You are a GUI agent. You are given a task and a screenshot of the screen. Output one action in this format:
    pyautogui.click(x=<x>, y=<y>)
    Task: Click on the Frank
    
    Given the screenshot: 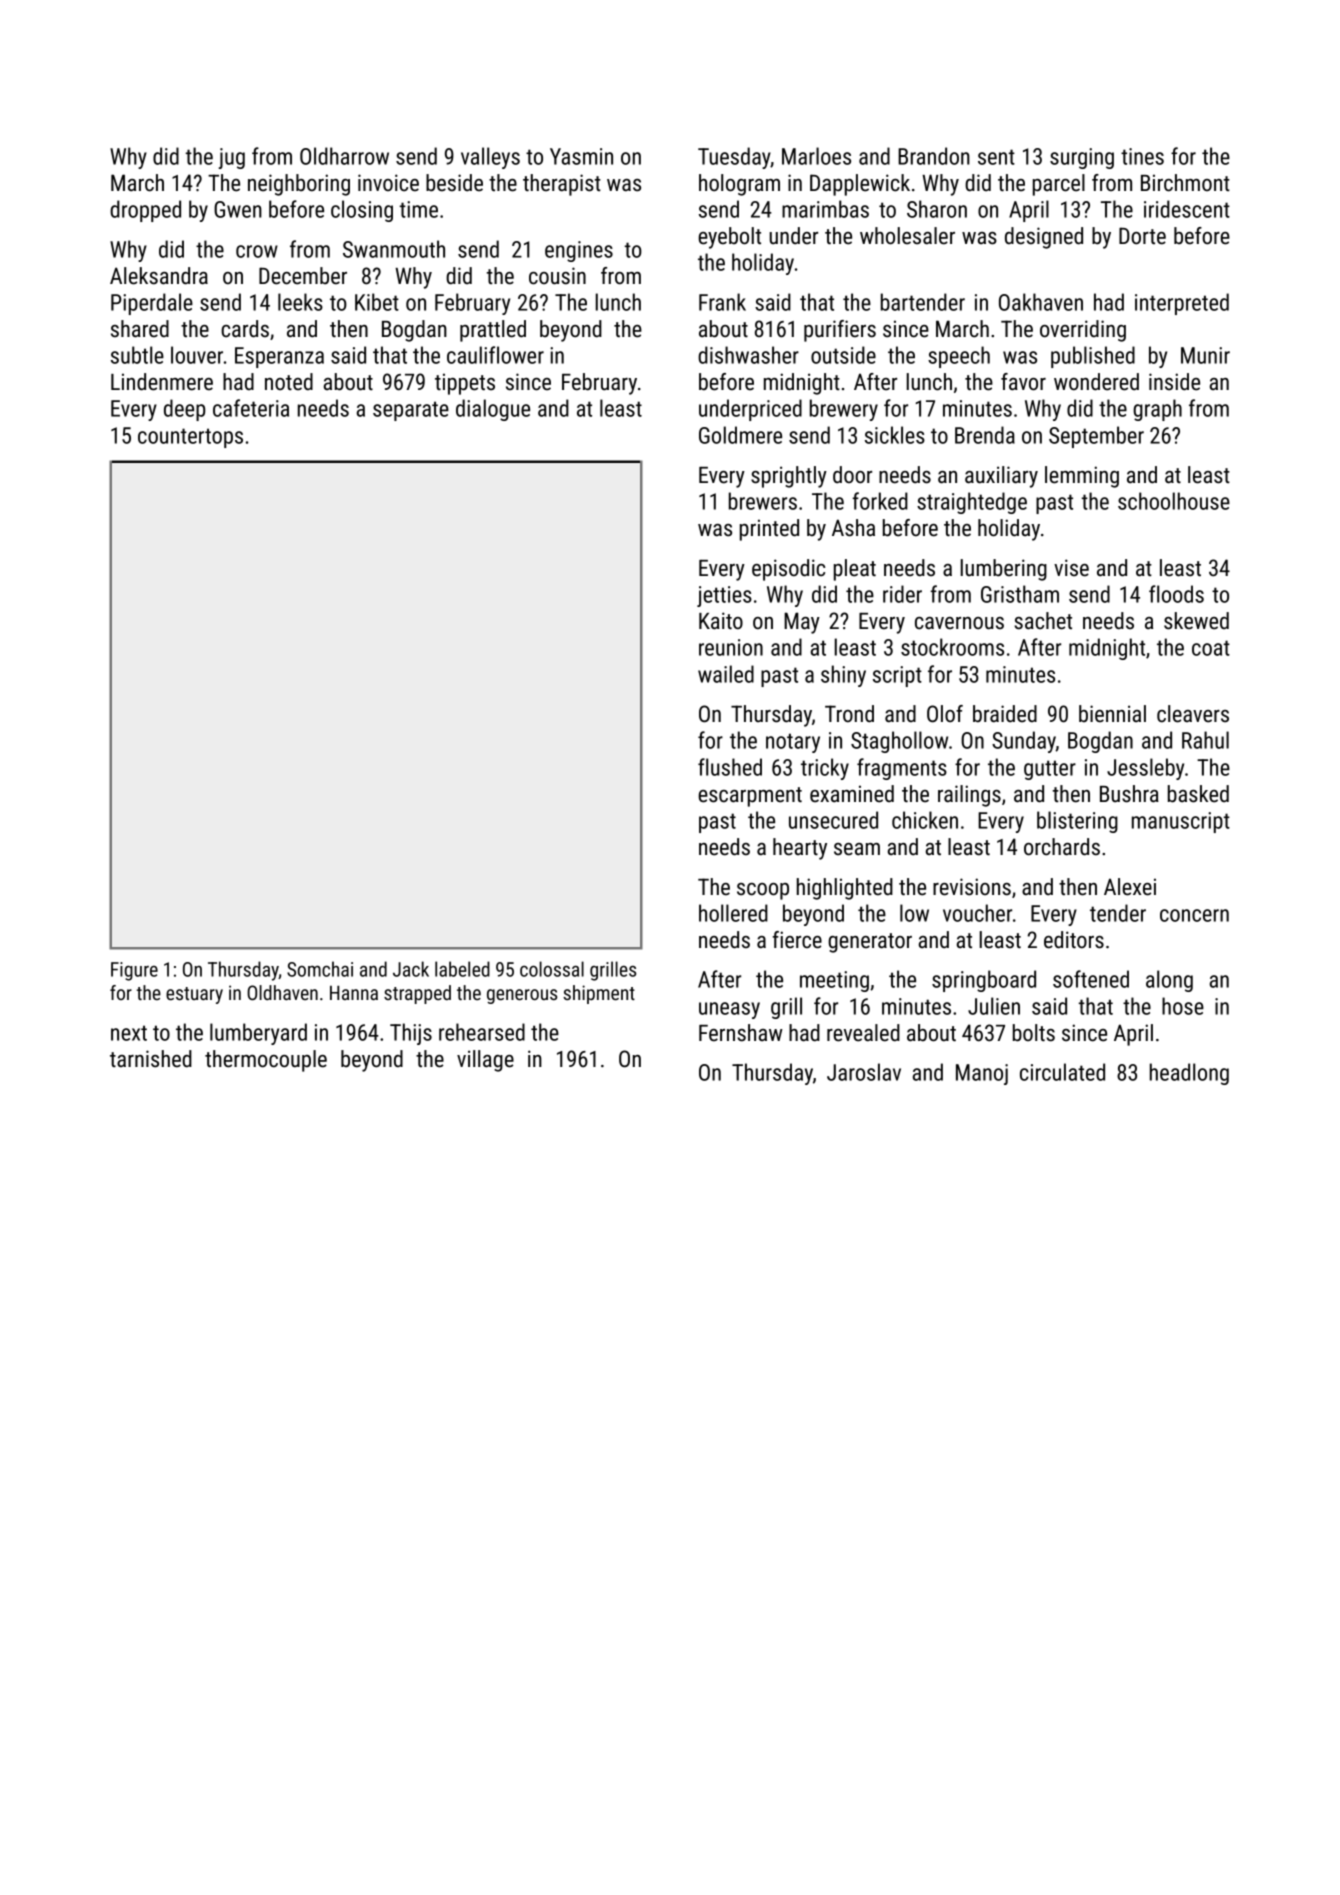 What is the action you would take?
    pyautogui.click(x=722, y=302)
